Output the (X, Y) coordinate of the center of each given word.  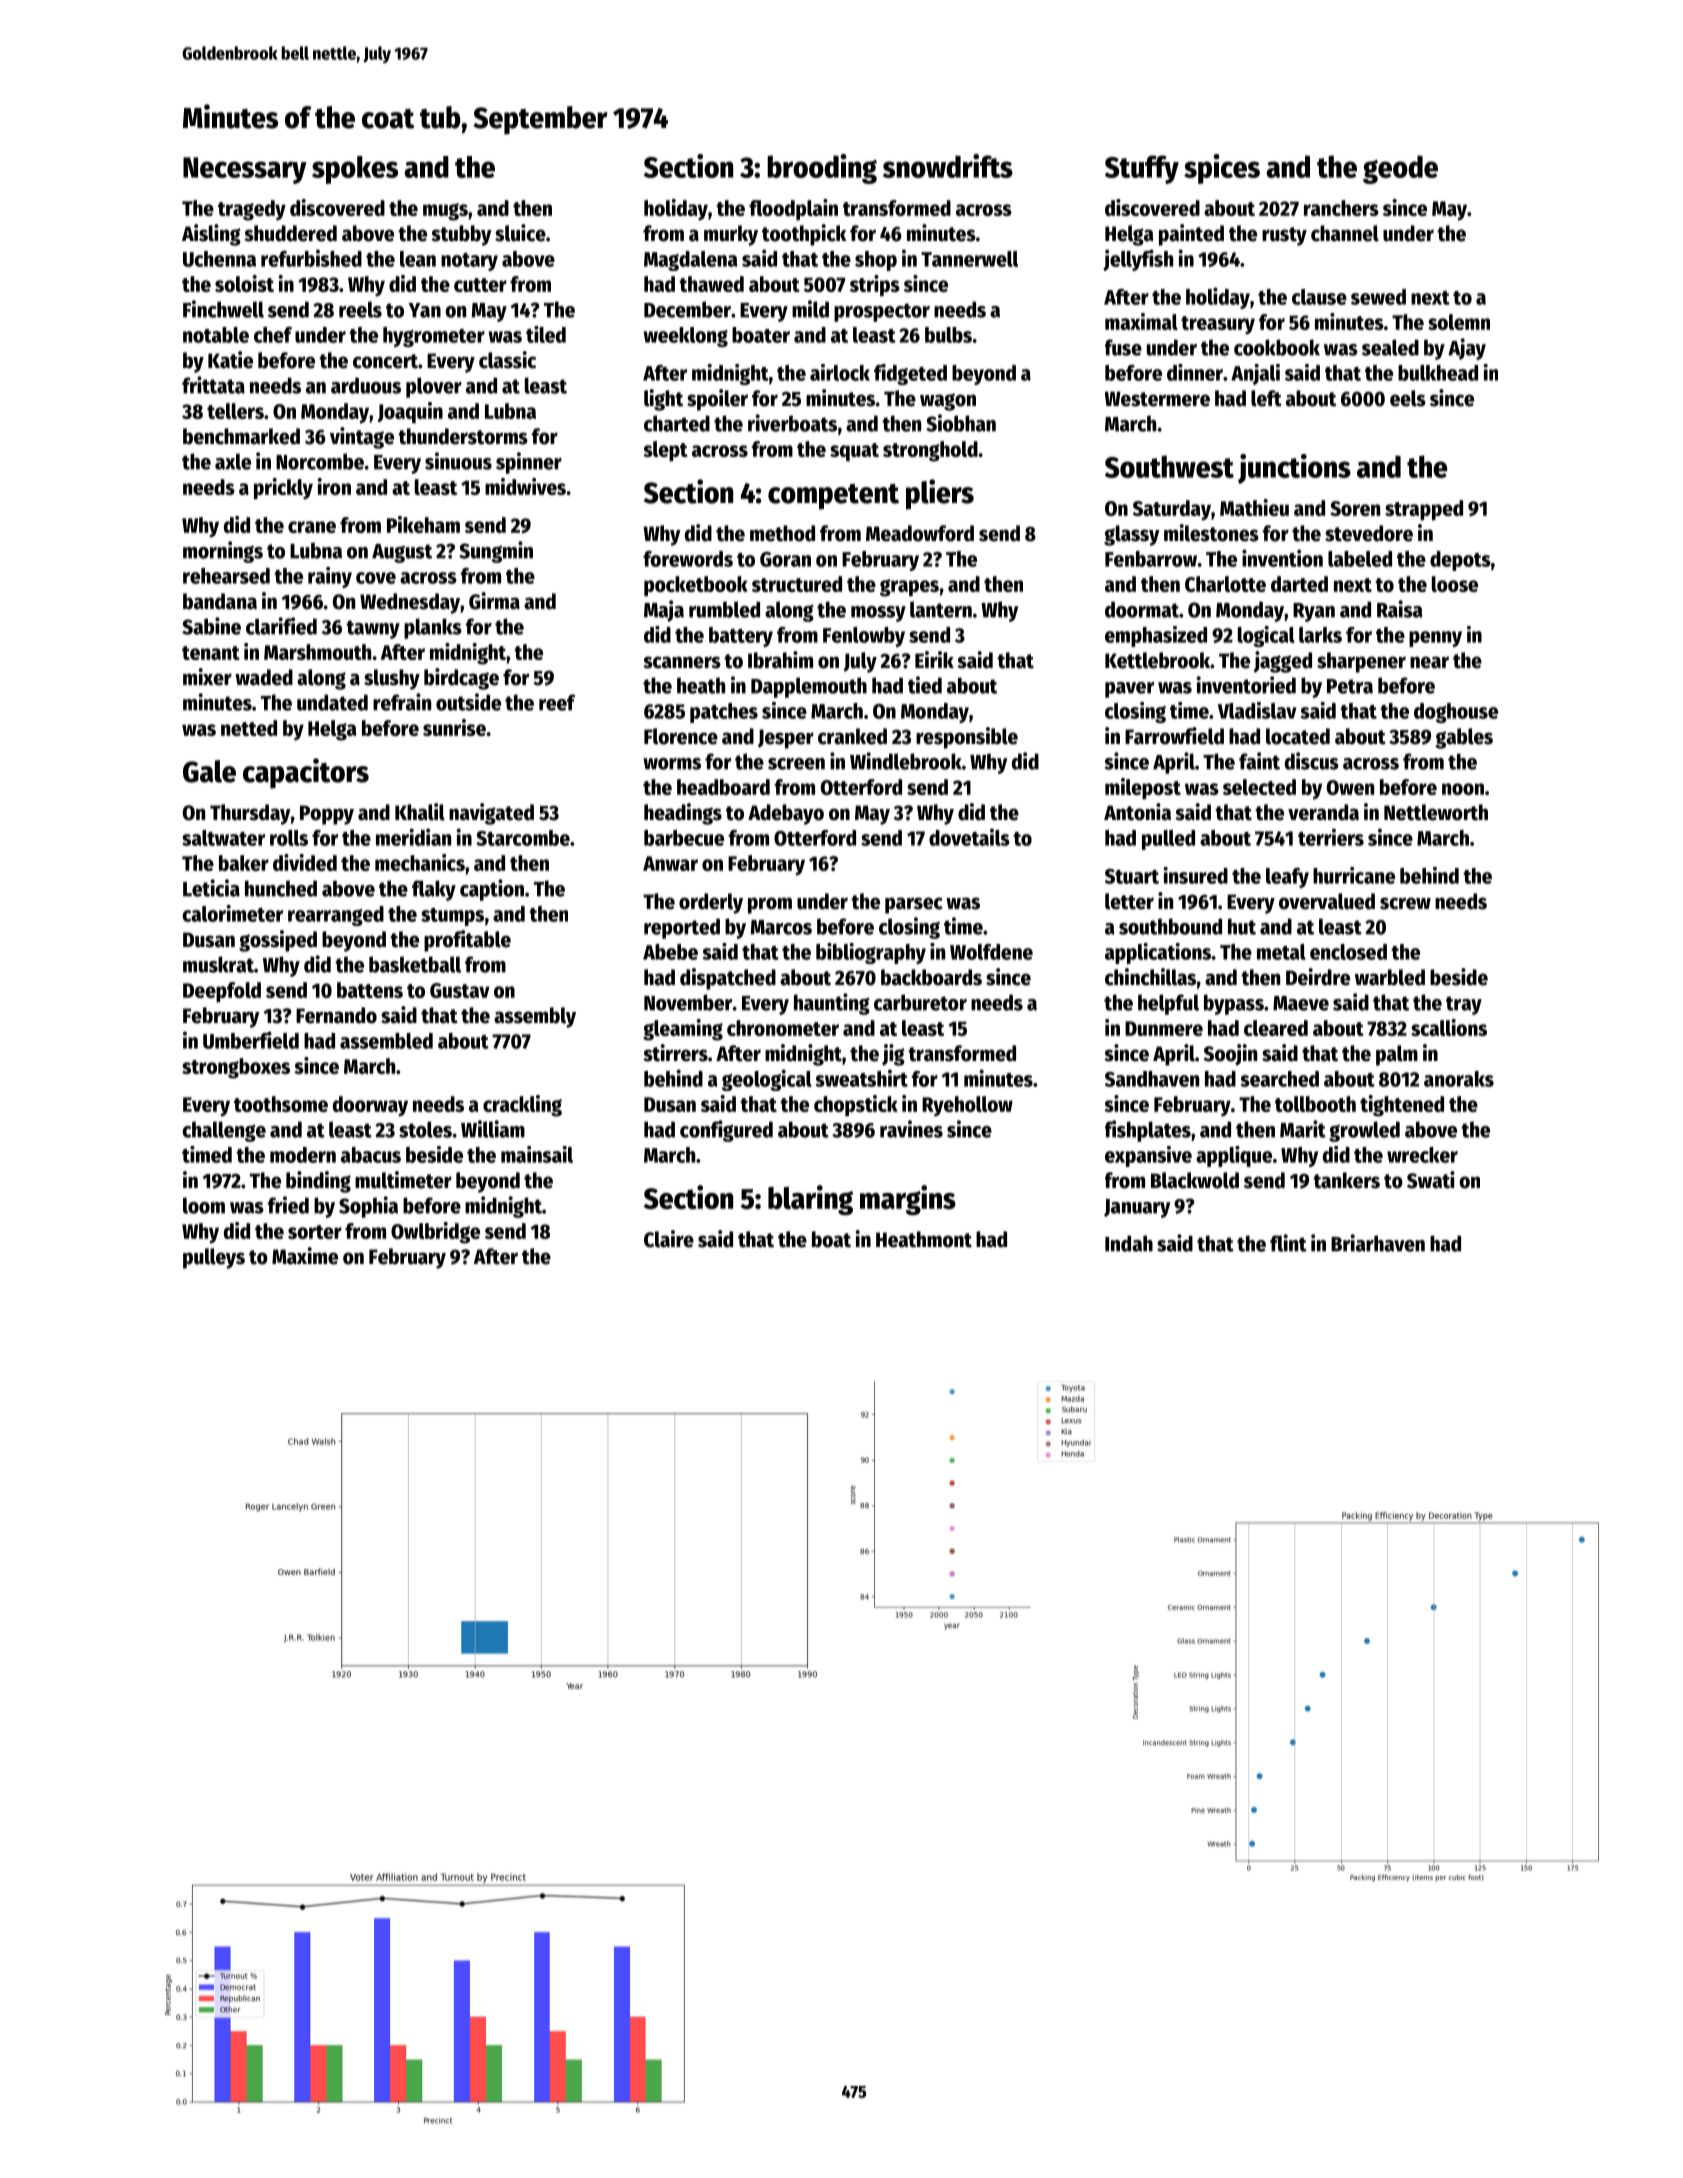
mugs (445, 212)
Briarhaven (1378, 1243)
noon (1463, 789)
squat (854, 452)
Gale (209, 771)
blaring (810, 1200)
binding (318, 1182)
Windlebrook (906, 761)
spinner (529, 463)
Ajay (1467, 349)
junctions (1294, 469)
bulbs (948, 335)
